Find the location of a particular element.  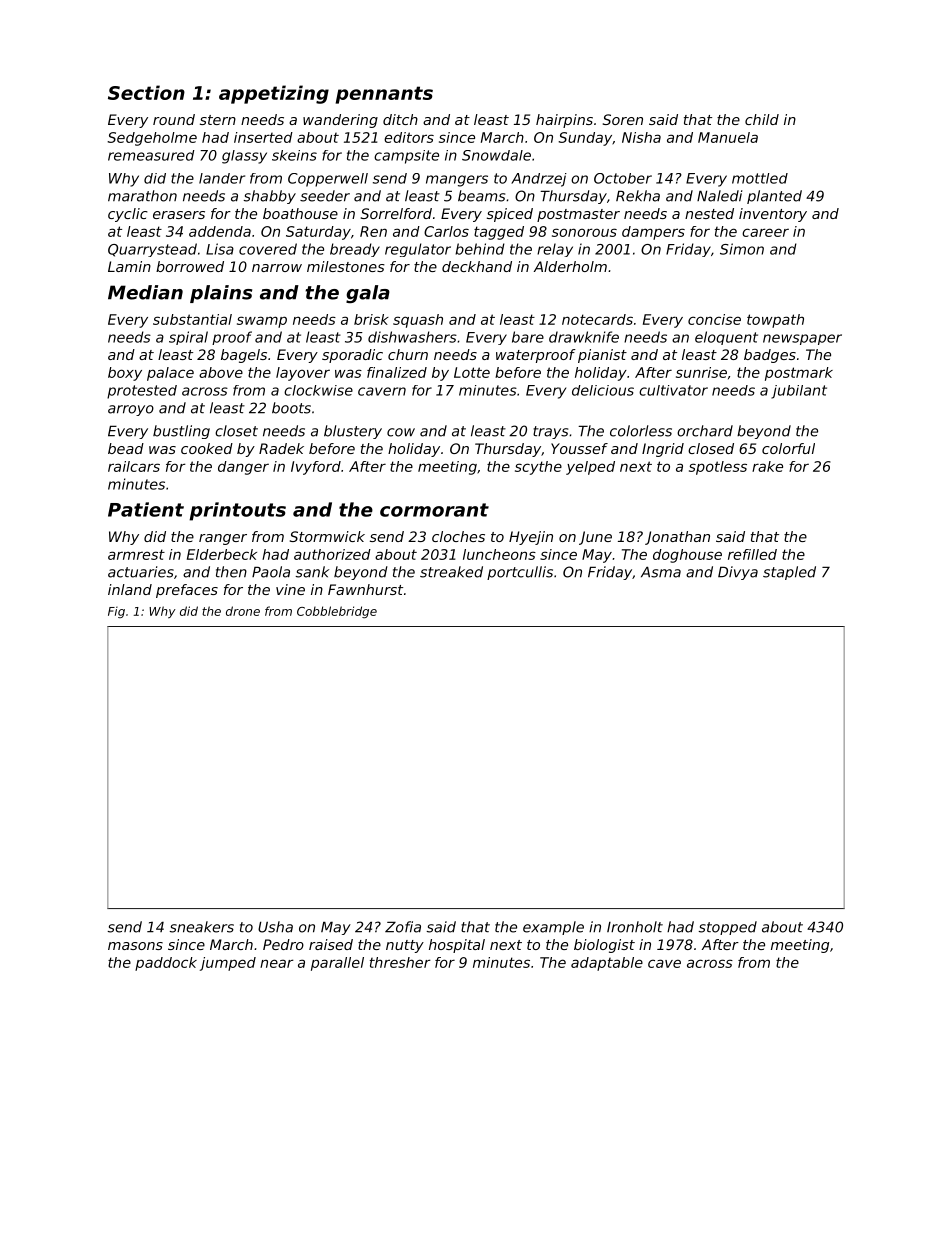

Fawnhurst is located at coordinates (365, 589).
